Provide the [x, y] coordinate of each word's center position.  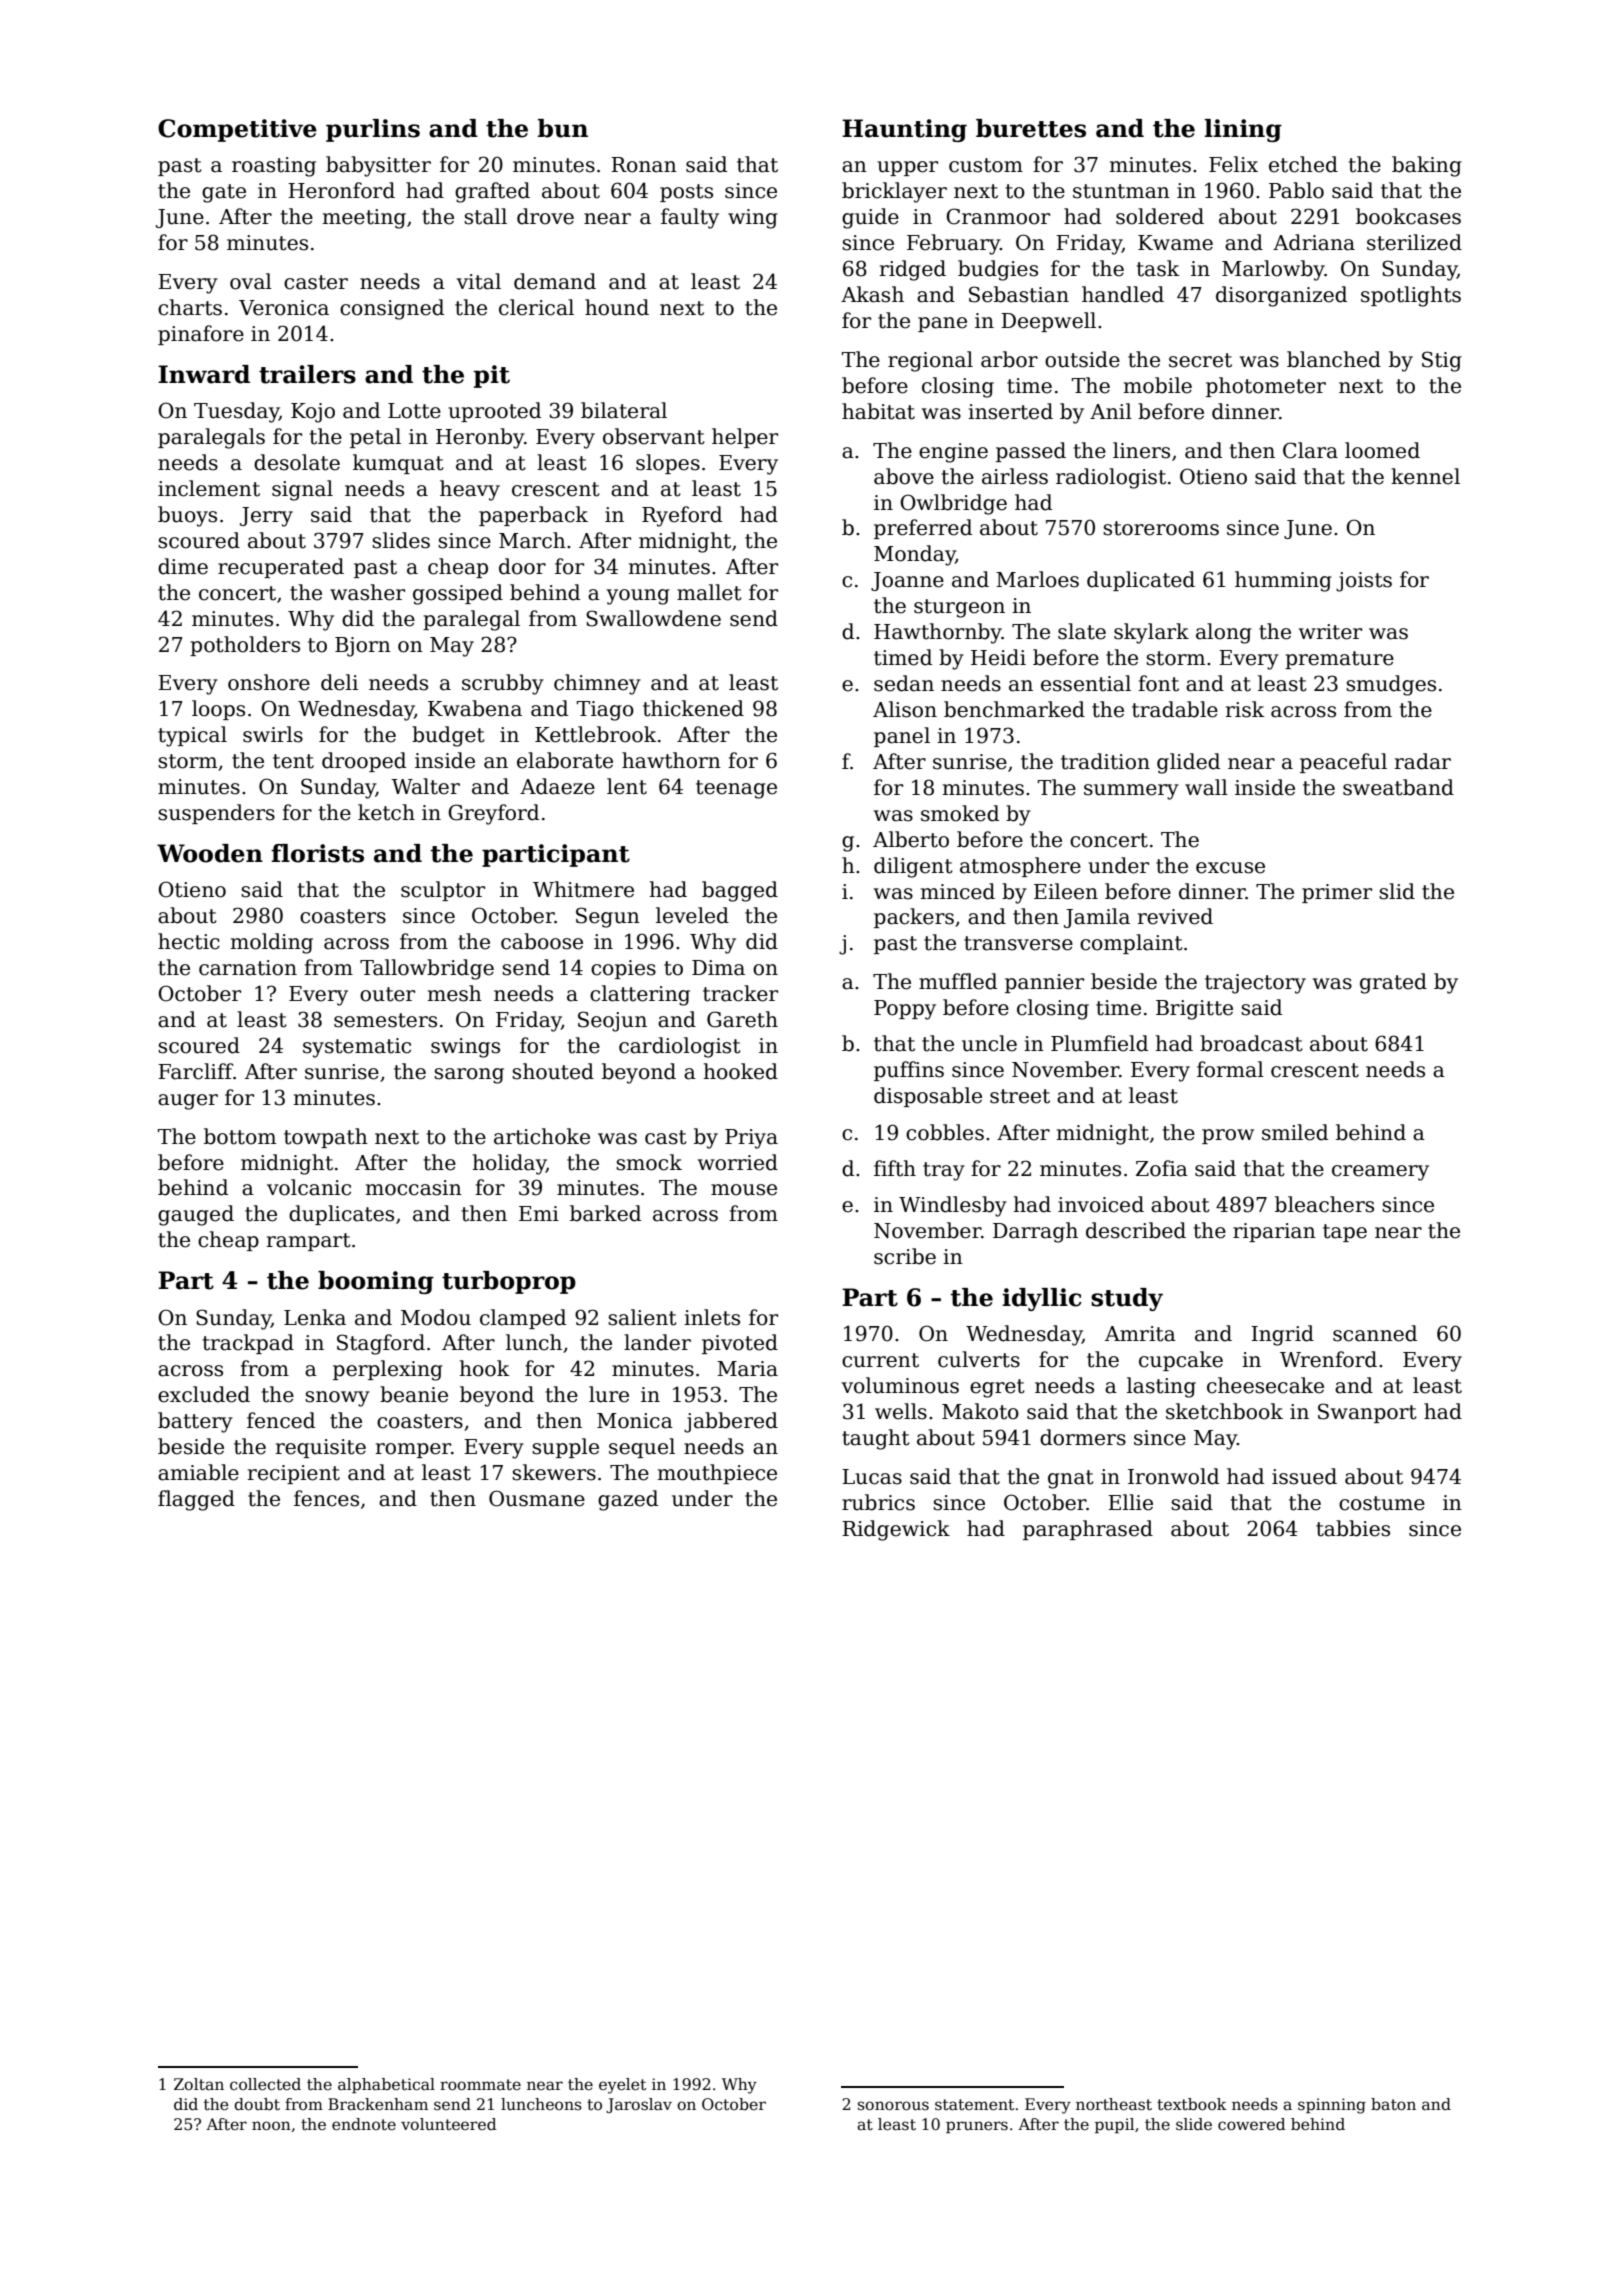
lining [1243, 130]
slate [1082, 631]
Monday [915, 555]
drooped [364, 762]
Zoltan [199, 2084]
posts [686, 193]
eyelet [622, 2086]
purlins [373, 130]
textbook [1192, 2104]
